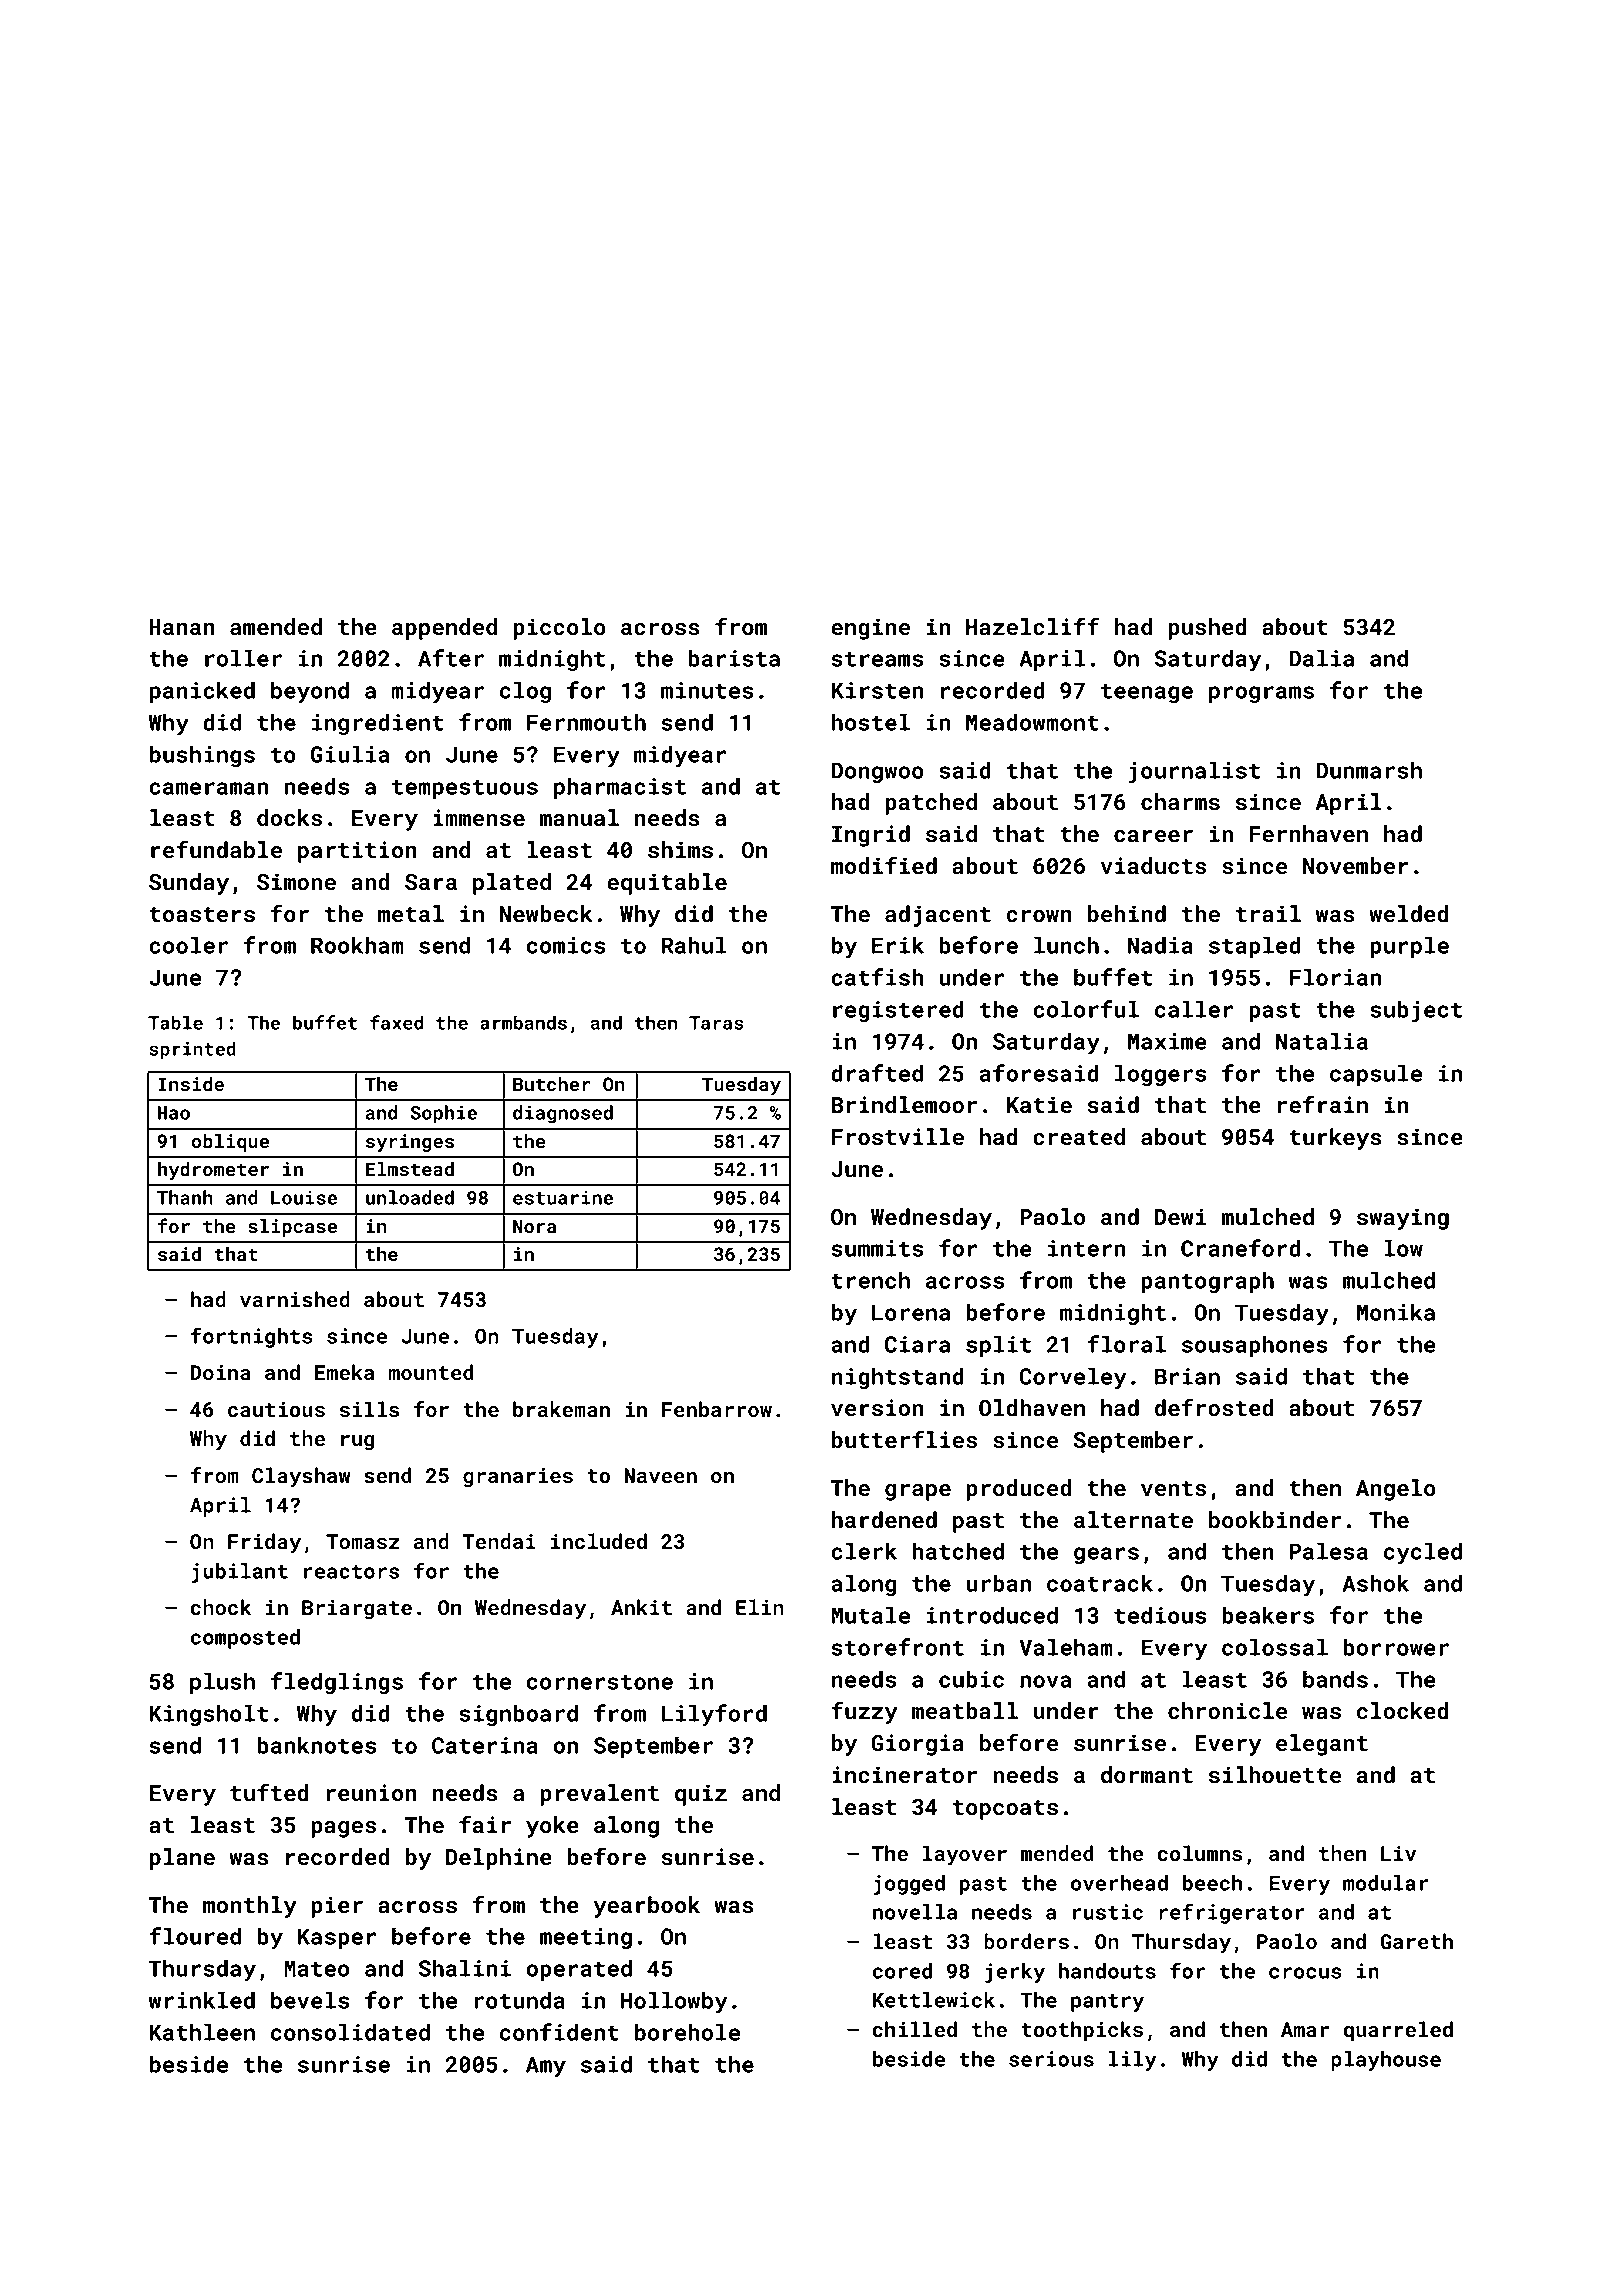  Describe the element at coordinates (877, 690) in the image. I see `Kirsten` at that location.
